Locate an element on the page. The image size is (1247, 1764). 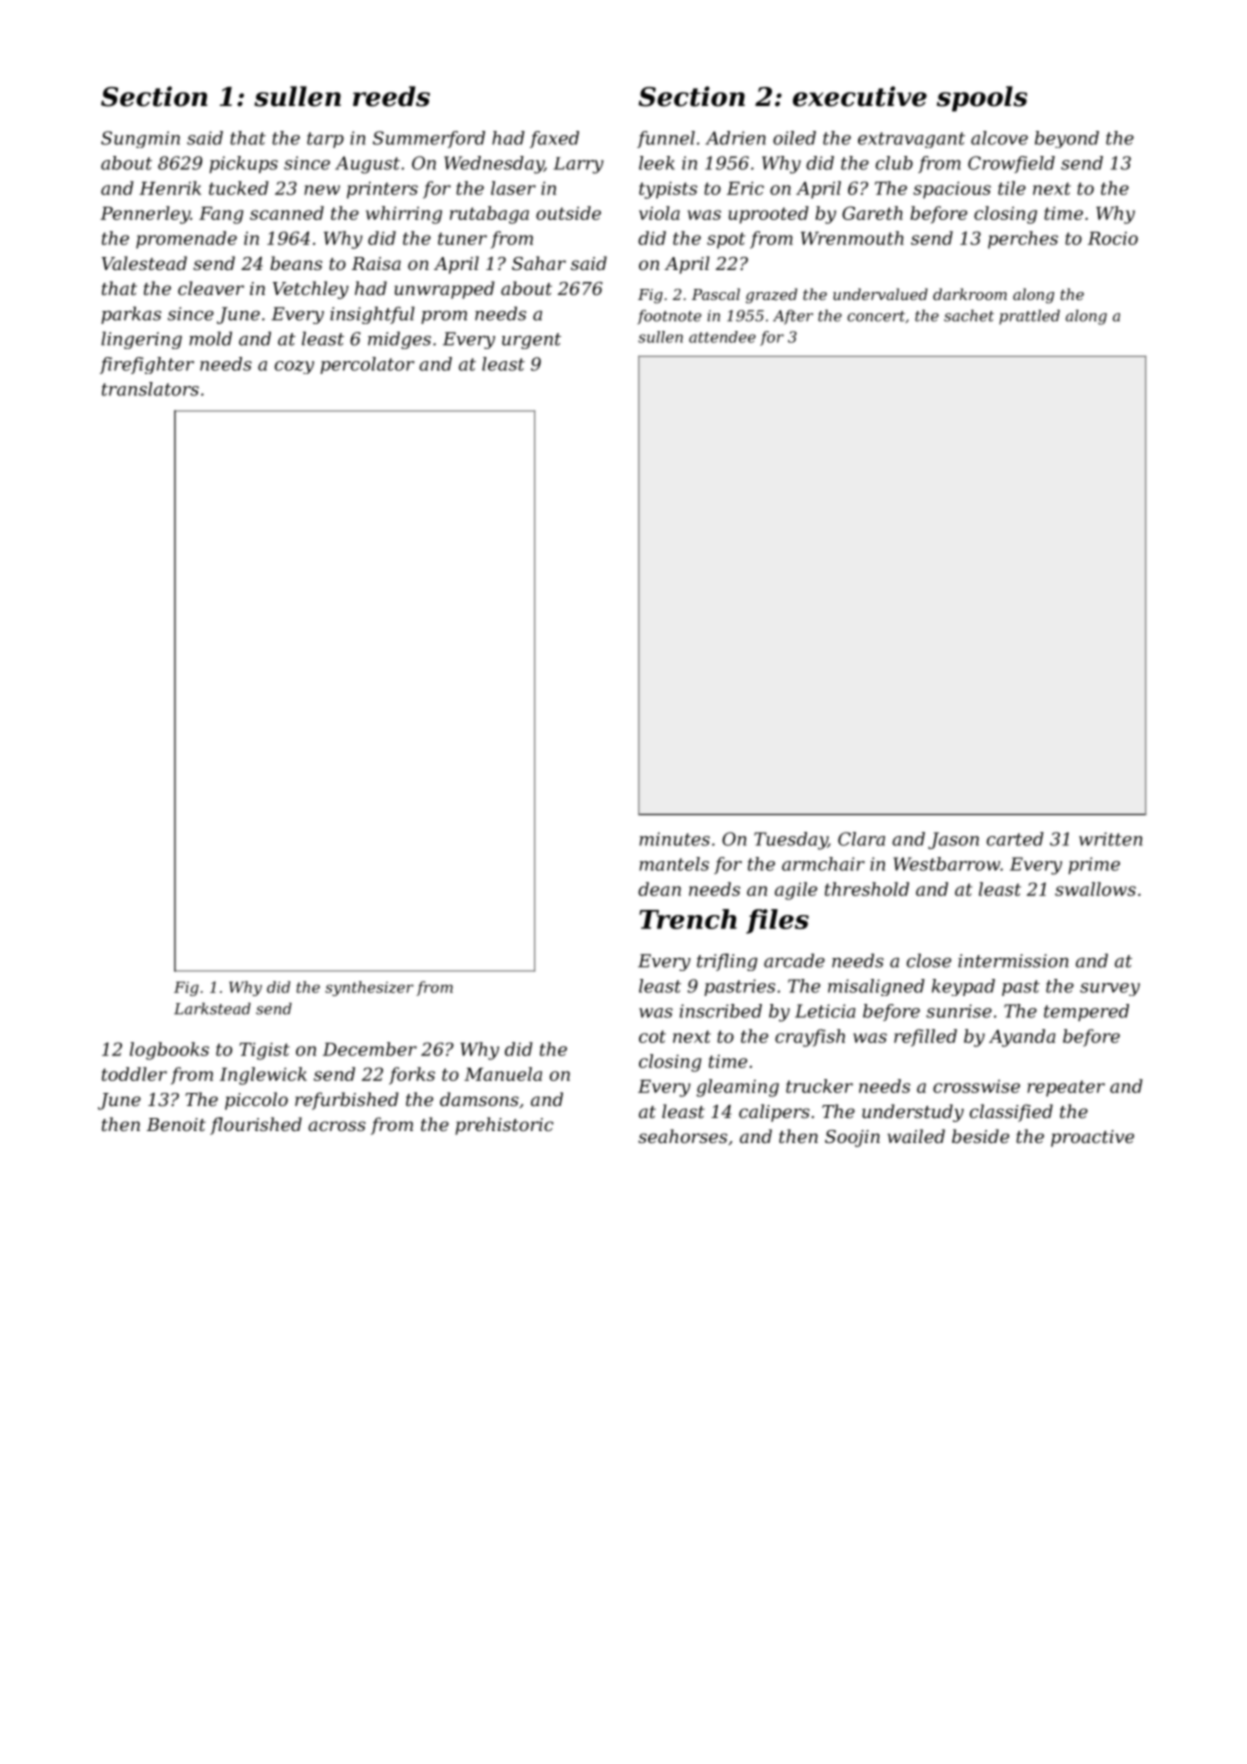
funnel is located at coordinates (666, 139).
